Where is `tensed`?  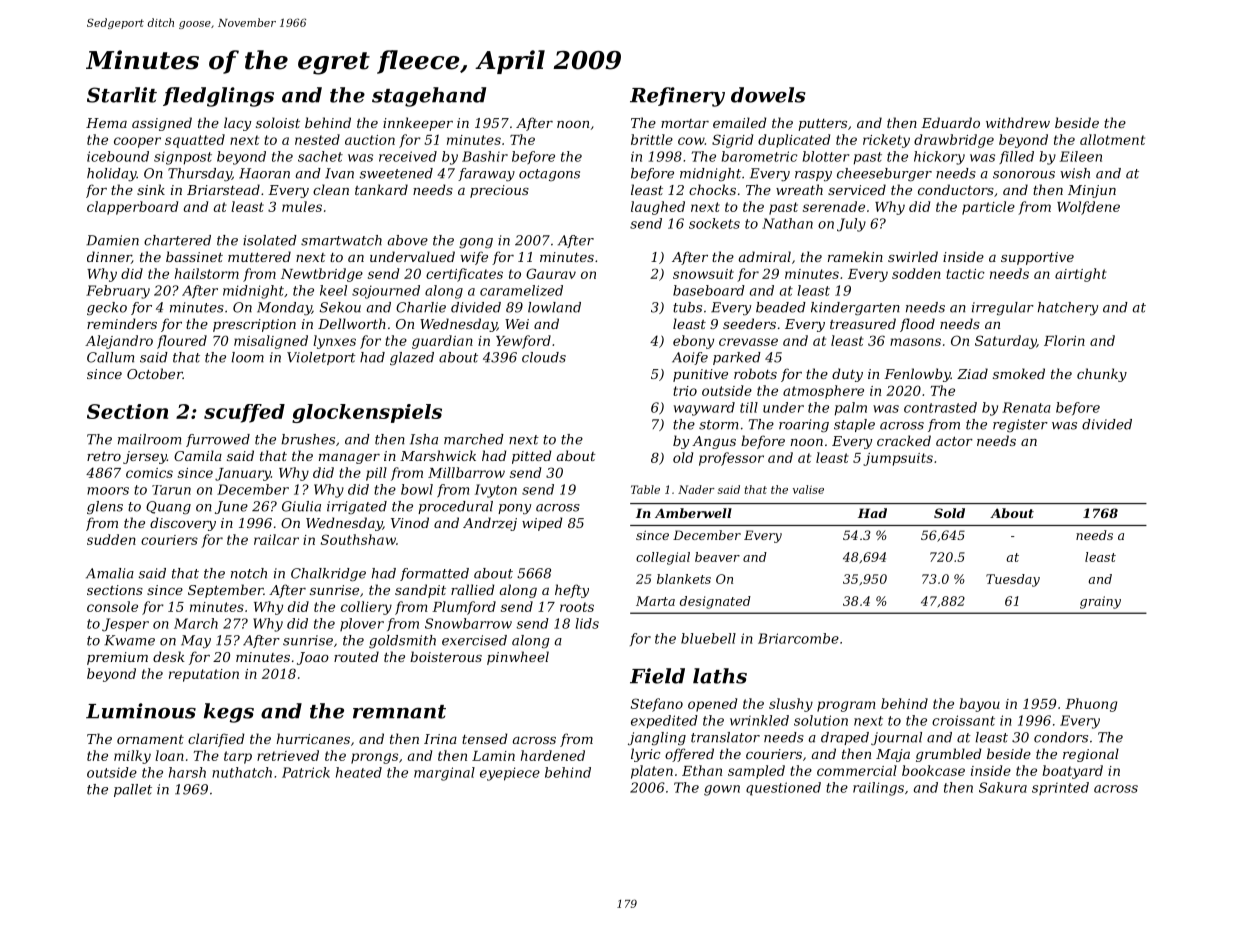
tensed is located at coordinates (485, 738).
